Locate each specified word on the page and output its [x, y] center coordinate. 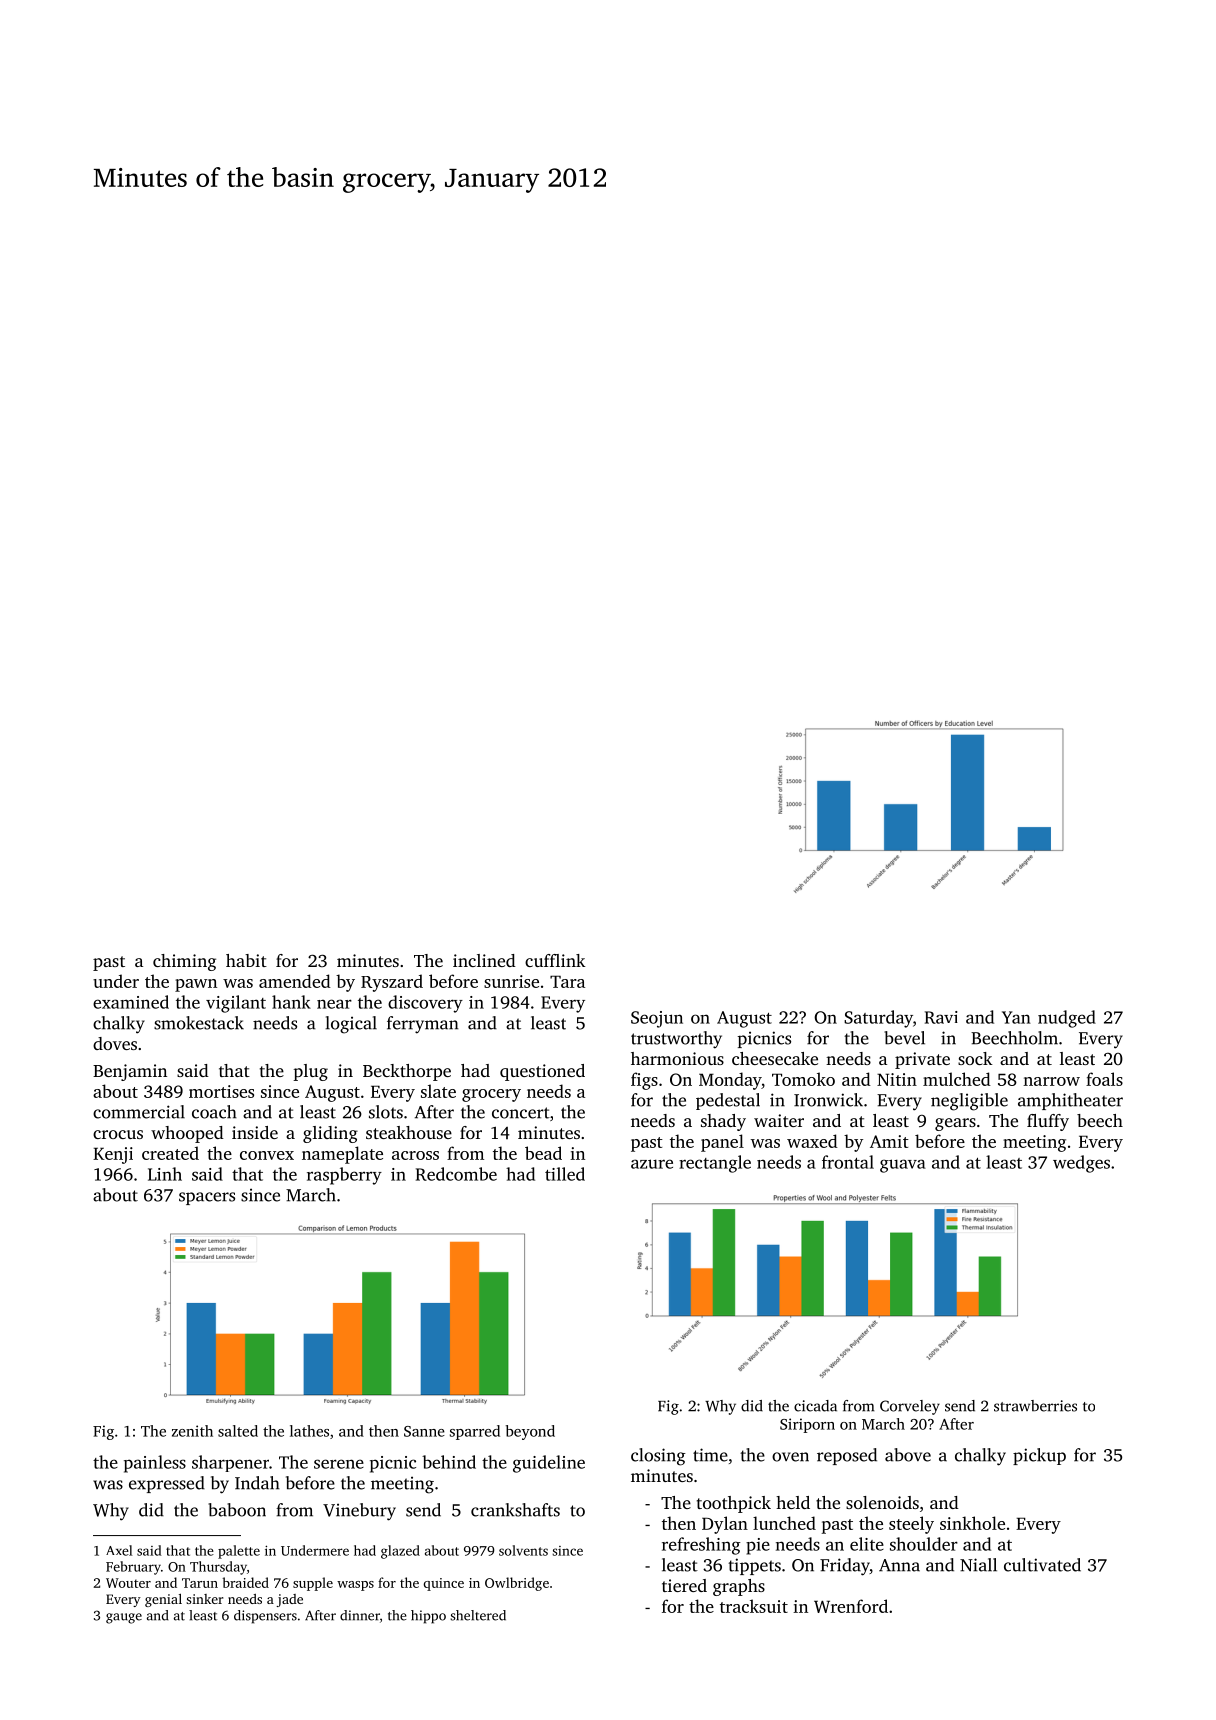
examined [131, 1002]
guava [903, 1166]
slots [386, 1112]
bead [543, 1153]
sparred [475, 1432]
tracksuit [754, 1606]
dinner [360, 1615]
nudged [1067, 1019]
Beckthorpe [407, 1072]
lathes [309, 1431]
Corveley [910, 1407]
